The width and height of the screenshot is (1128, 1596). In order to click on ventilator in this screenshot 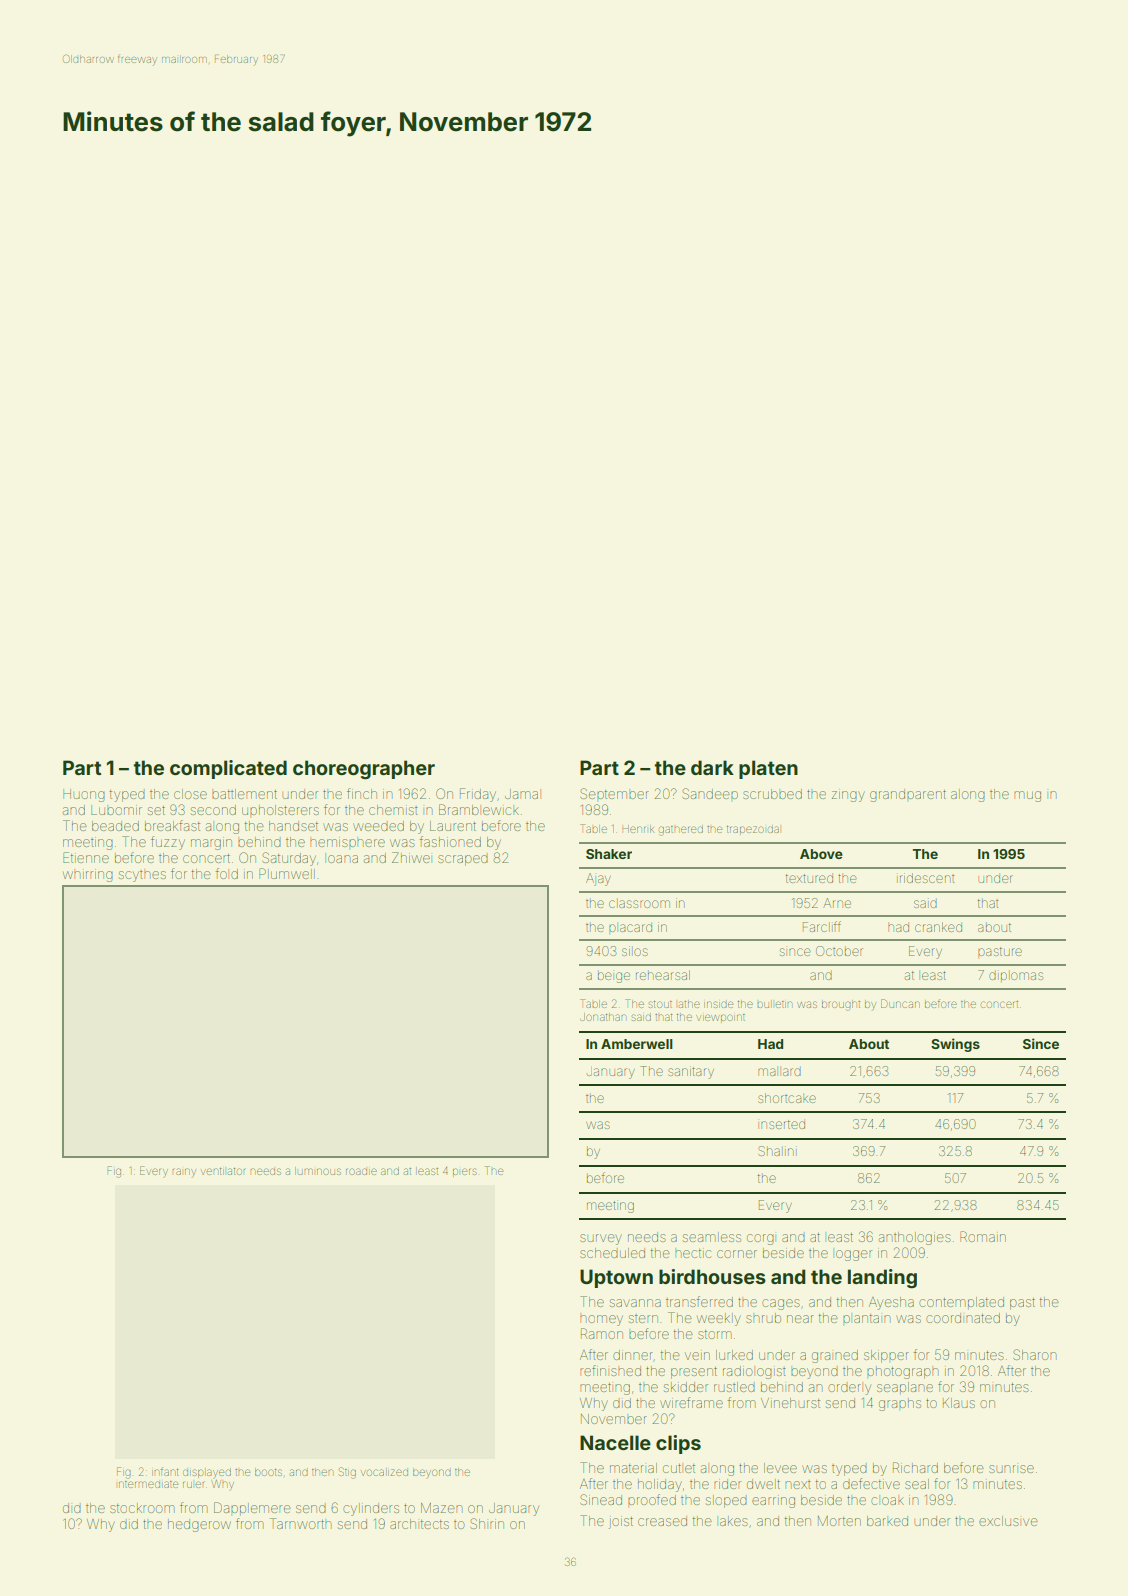, I will do `click(223, 1171)`.
